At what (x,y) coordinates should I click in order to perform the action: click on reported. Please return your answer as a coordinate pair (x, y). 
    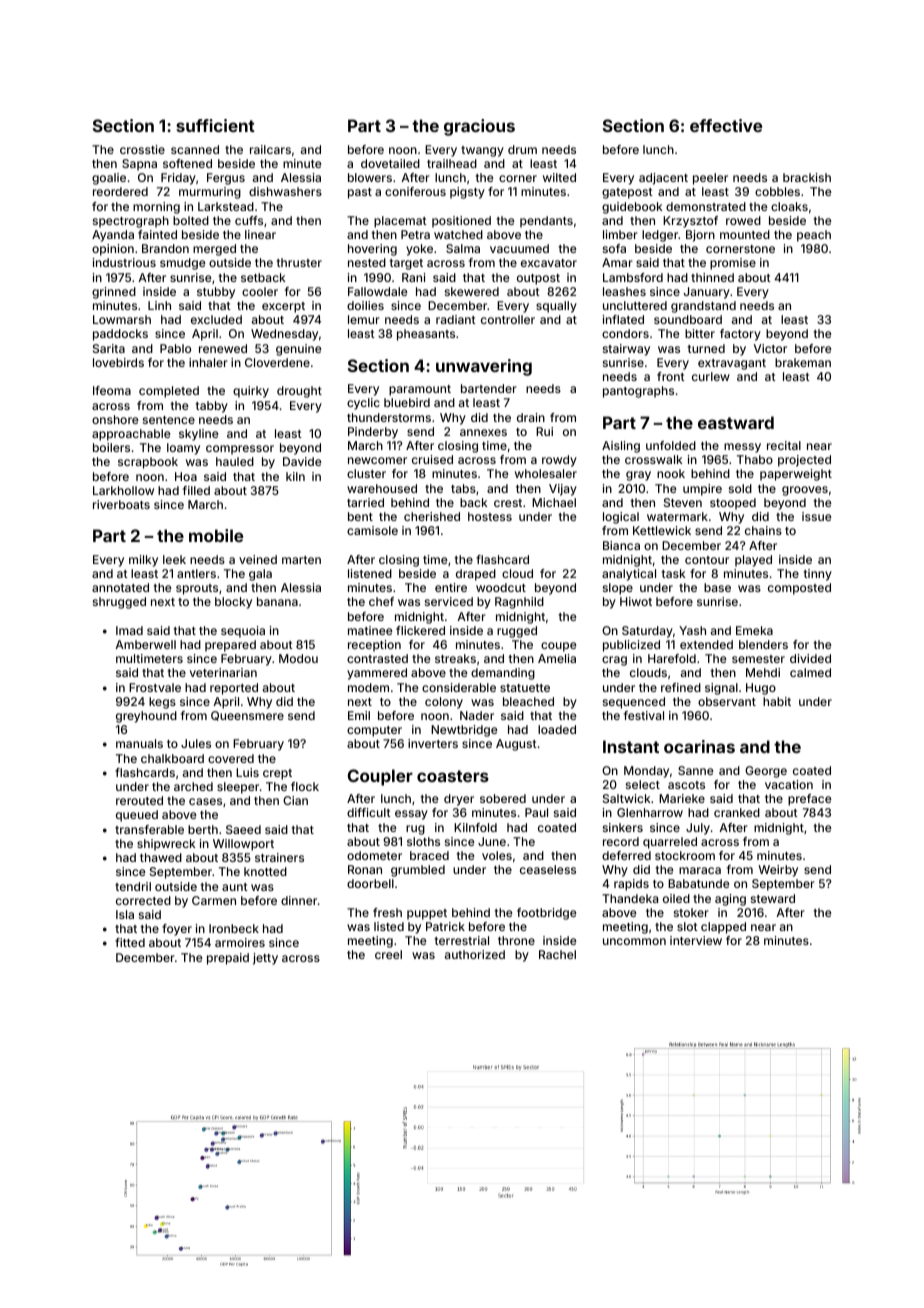
    Looking at the image, I should click on (234, 689).
